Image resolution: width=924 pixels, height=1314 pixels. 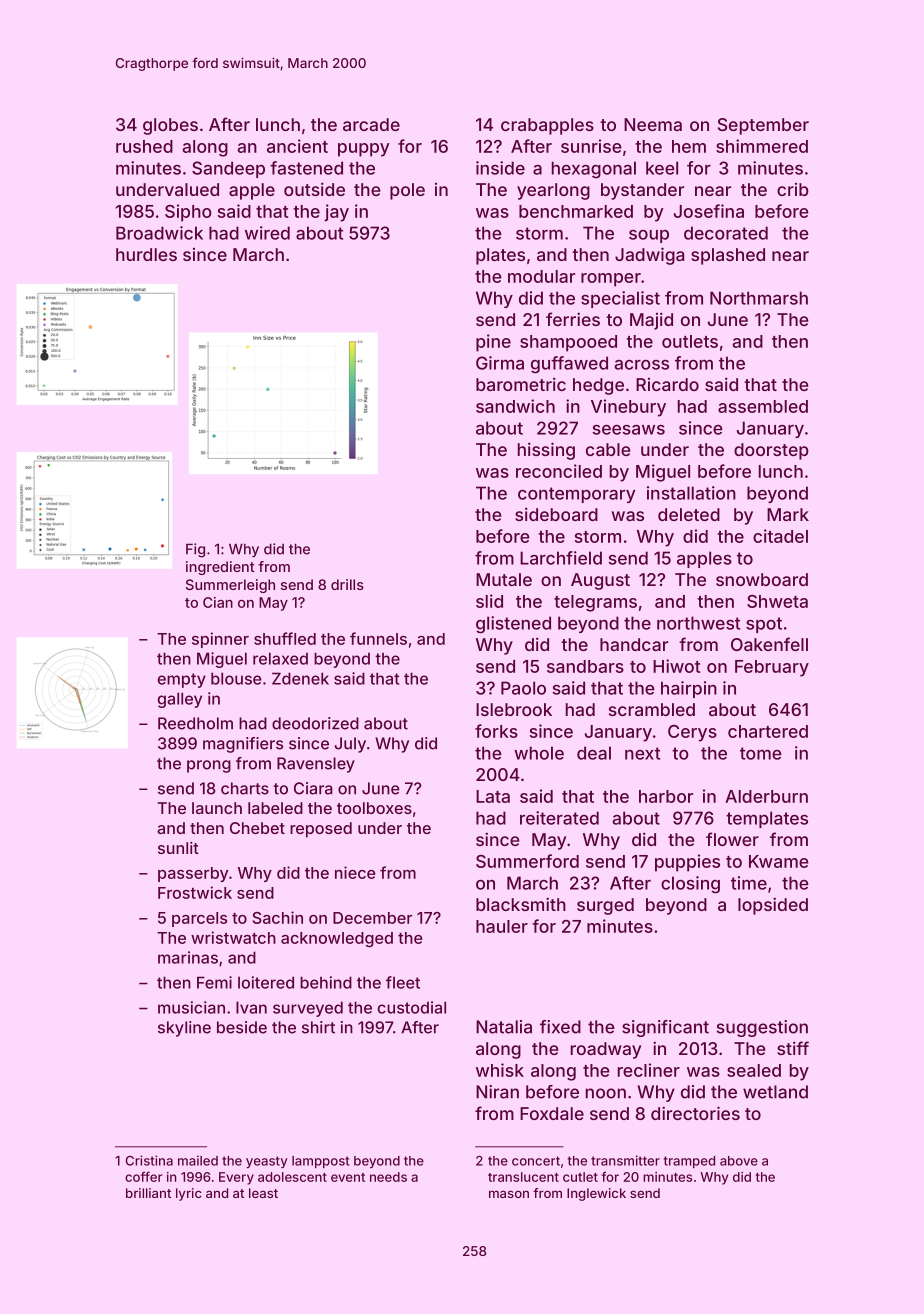 I want to click on globes, so click(x=170, y=126).
